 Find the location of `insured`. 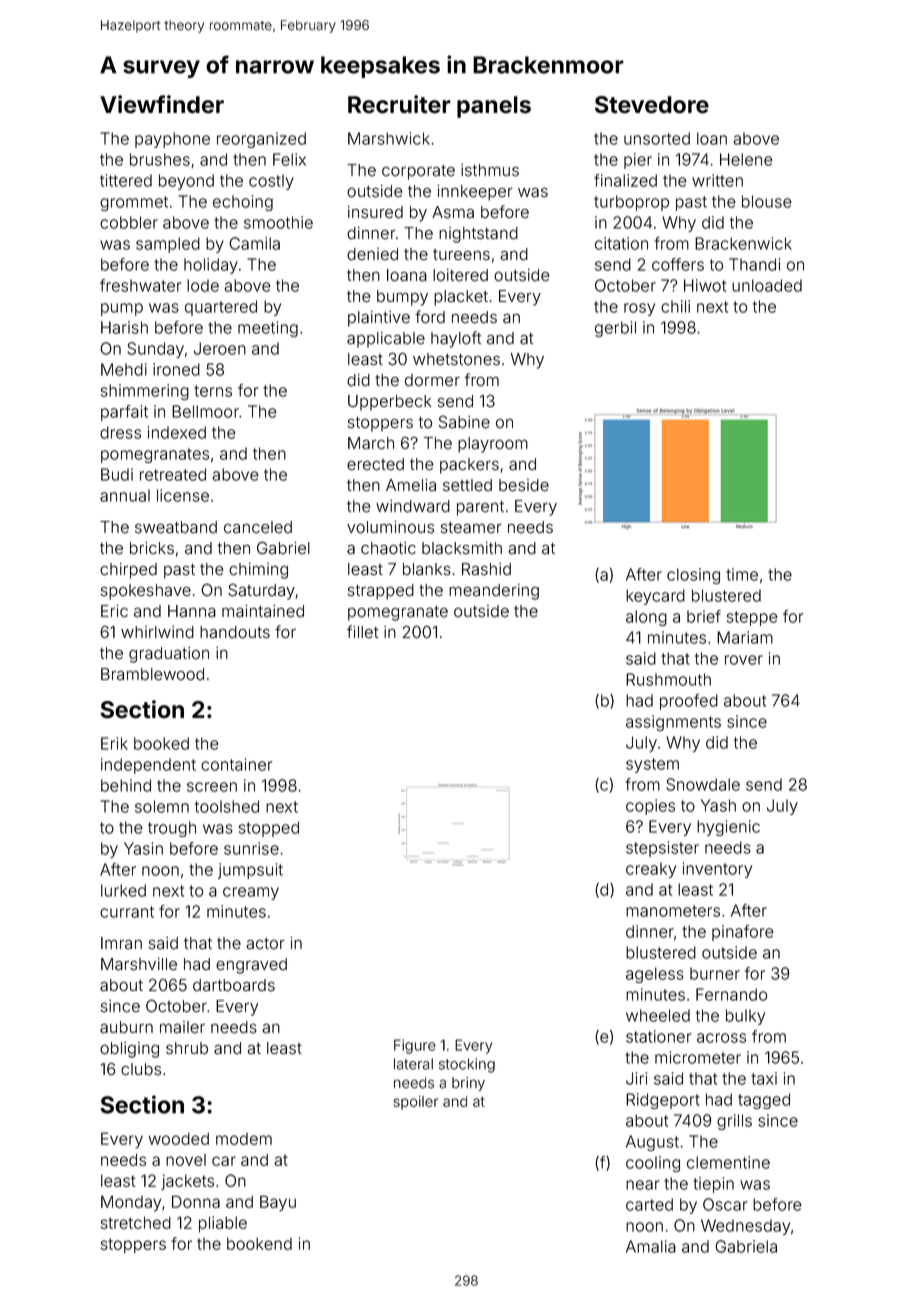

insured is located at coordinates (375, 212).
